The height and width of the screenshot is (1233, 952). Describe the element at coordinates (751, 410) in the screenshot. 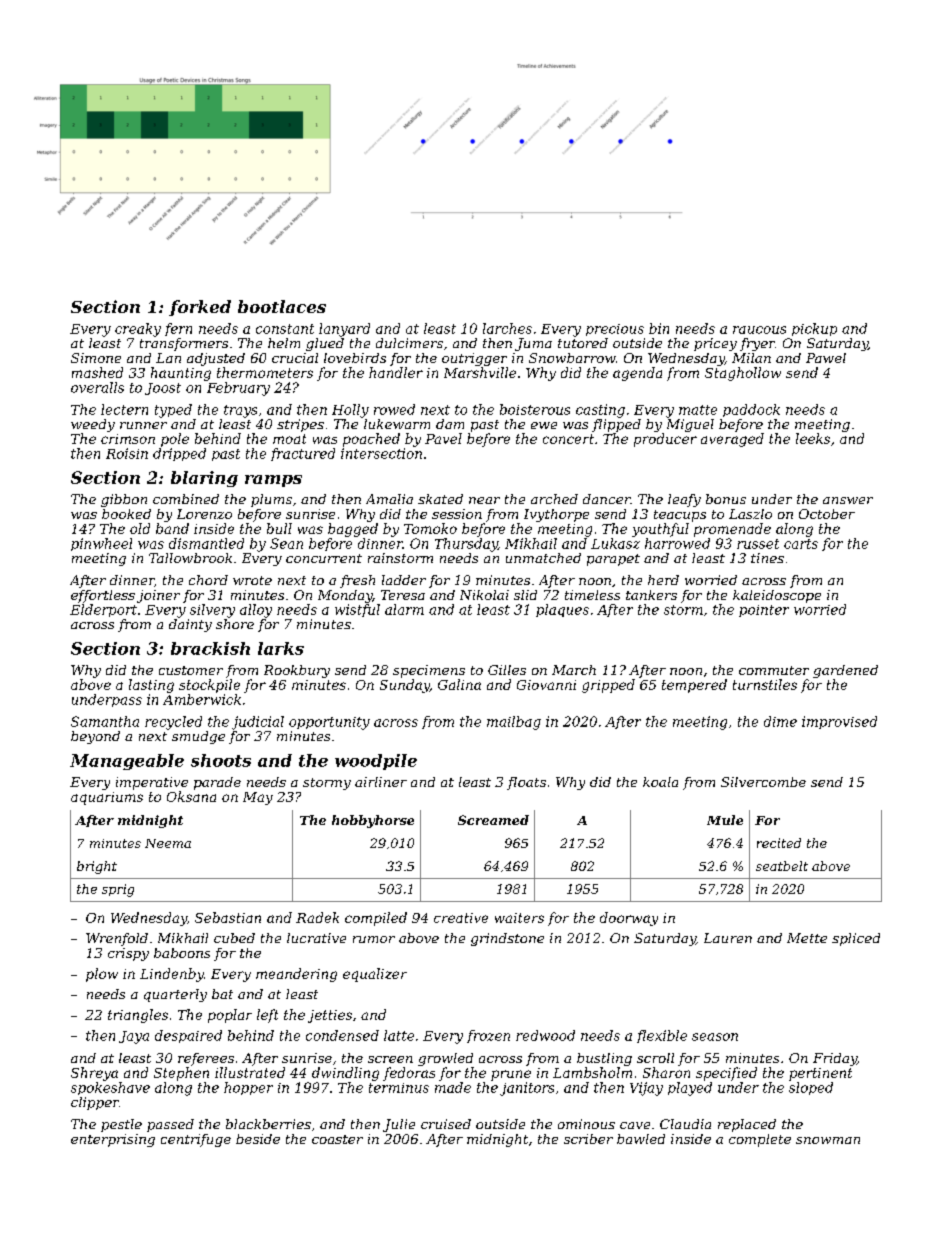

I see `paddock` at that location.
